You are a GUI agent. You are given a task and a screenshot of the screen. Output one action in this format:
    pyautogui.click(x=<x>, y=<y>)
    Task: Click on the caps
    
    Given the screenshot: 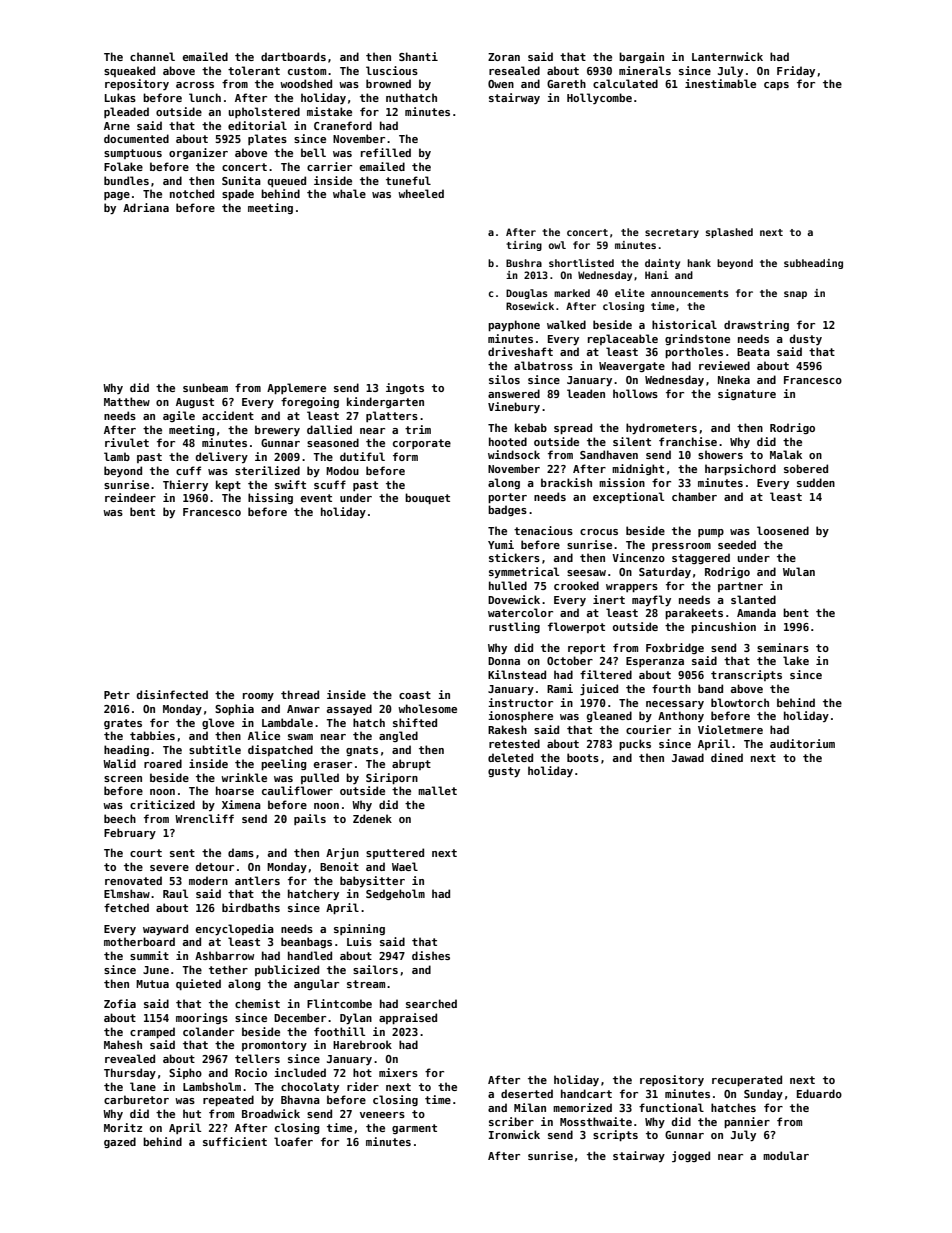 What is the action you would take?
    pyautogui.click(x=776, y=86)
